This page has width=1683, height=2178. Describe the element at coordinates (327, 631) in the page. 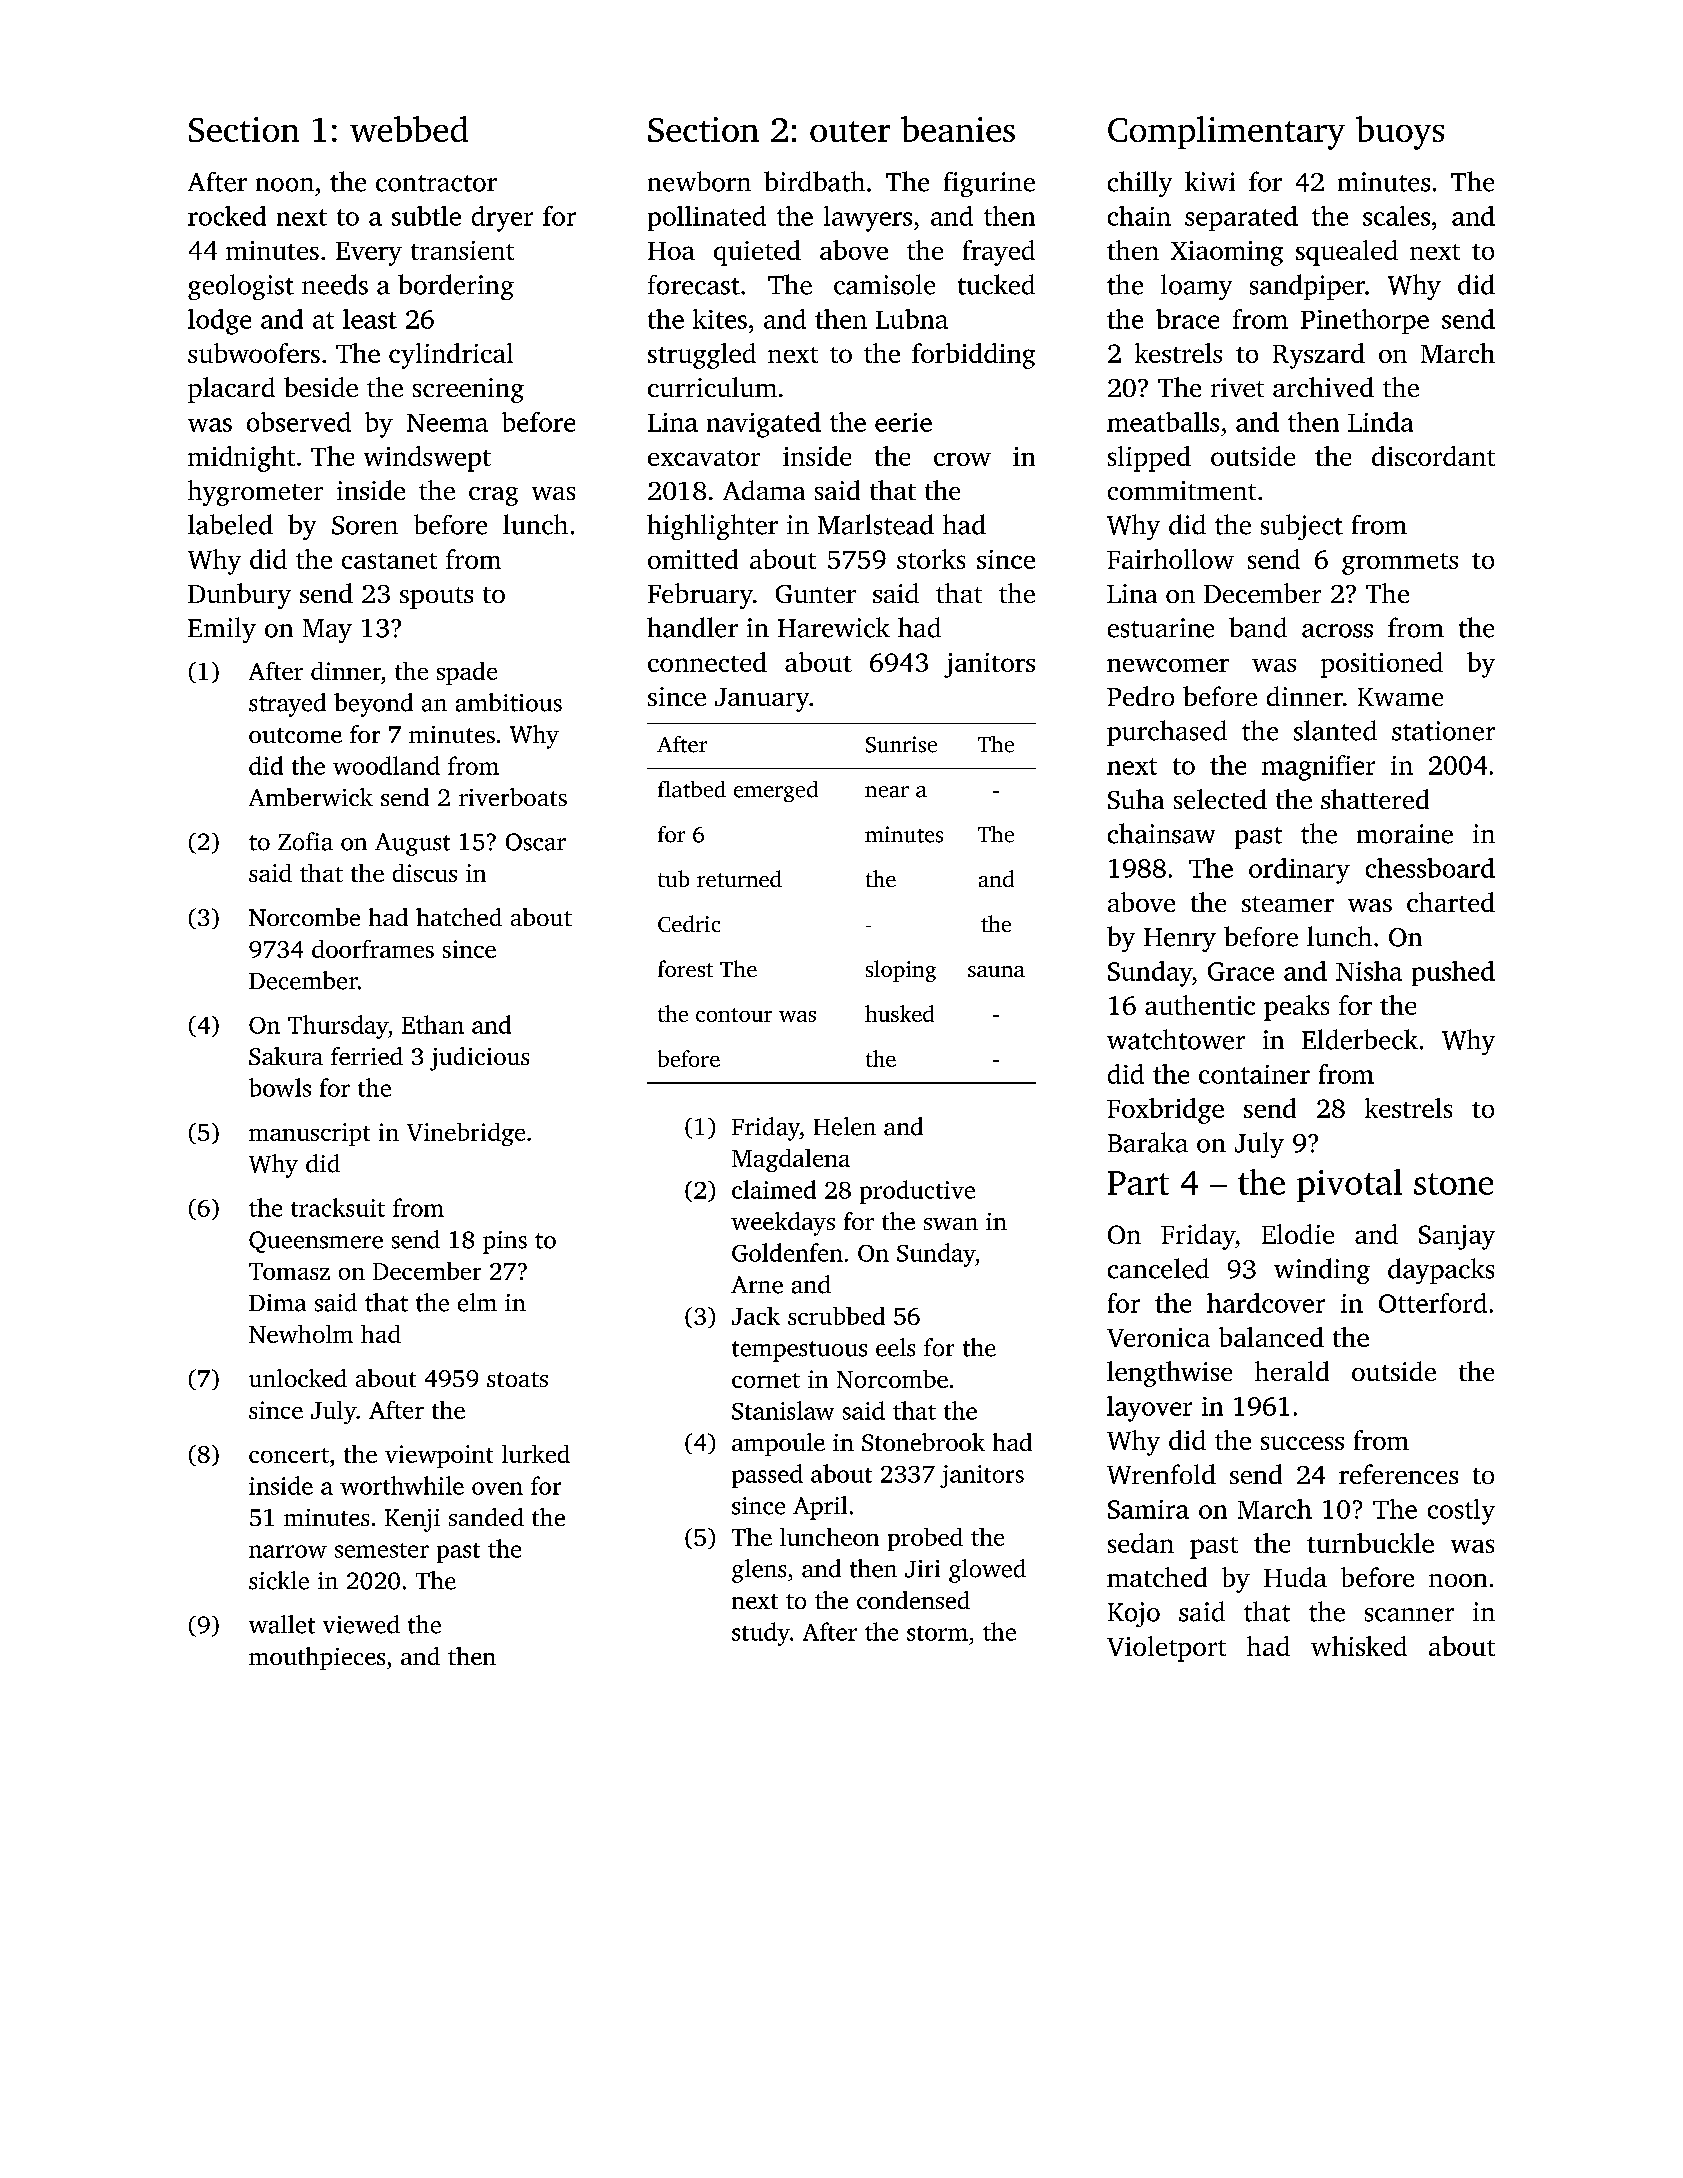

I see `May` at that location.
